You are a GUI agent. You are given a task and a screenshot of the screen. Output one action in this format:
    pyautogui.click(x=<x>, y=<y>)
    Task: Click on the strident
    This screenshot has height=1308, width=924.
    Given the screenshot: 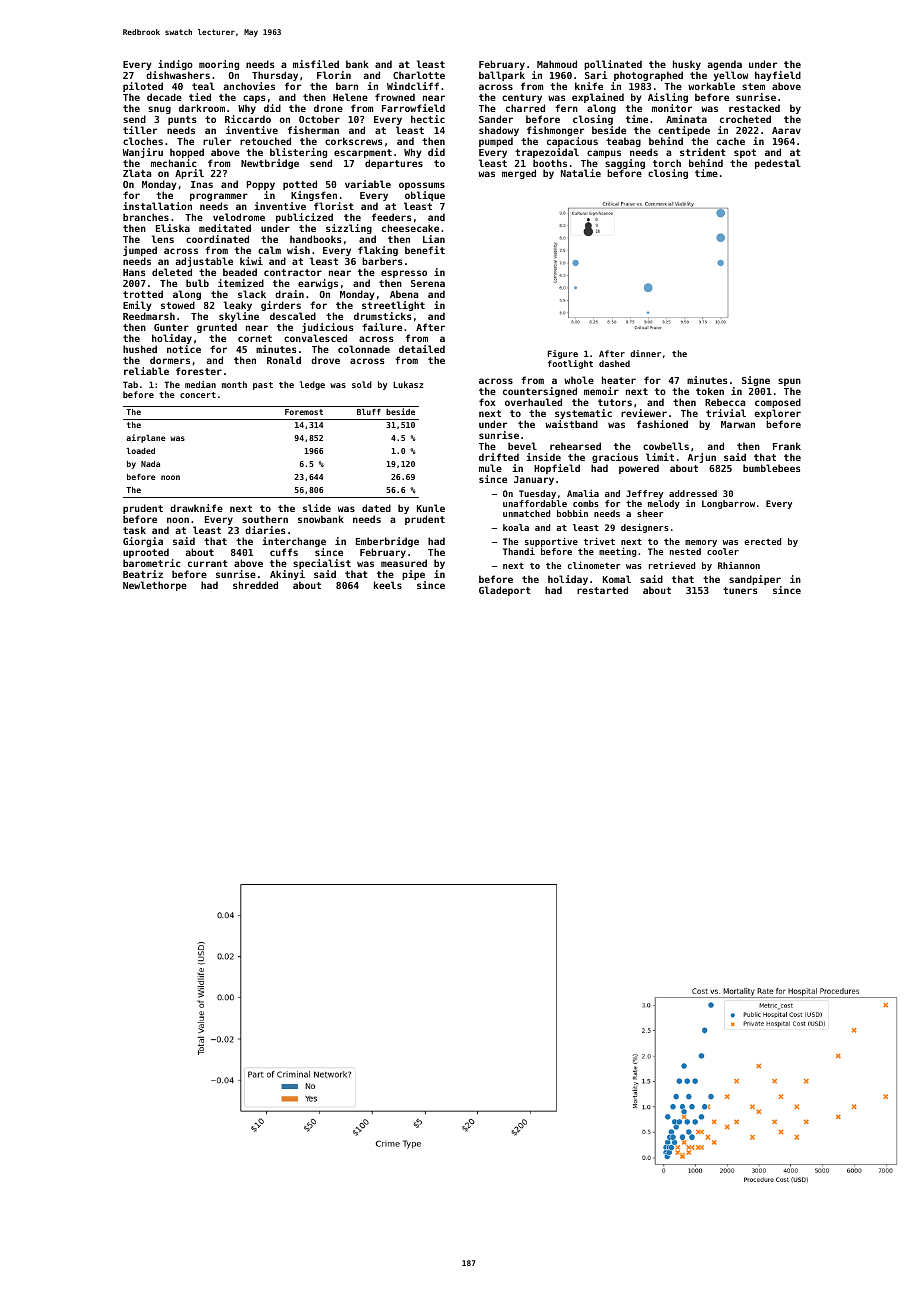 What is the action you would take?
    pyautogui.click(x=703, y=152)
